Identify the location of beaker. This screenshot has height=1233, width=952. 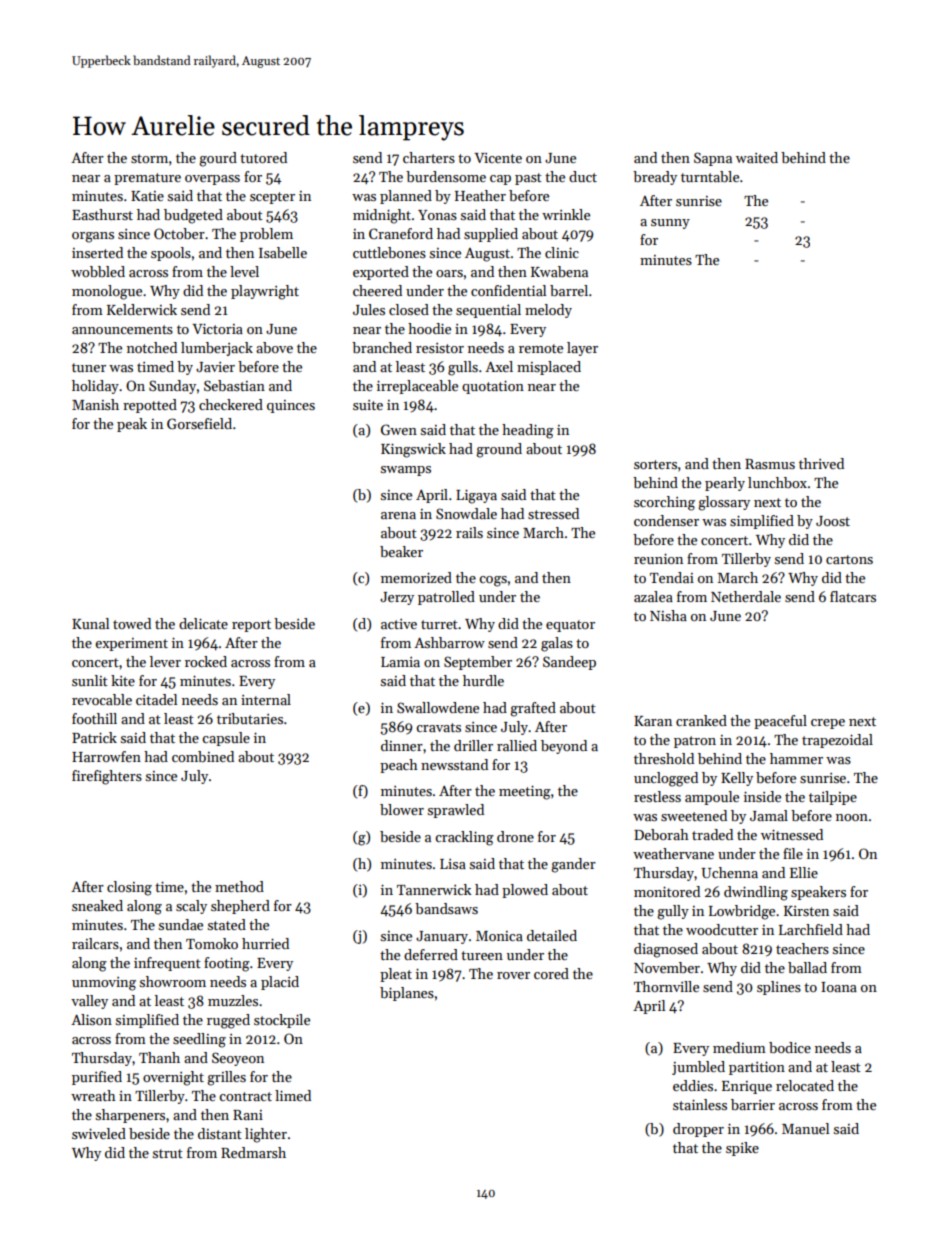
(401, 551).
